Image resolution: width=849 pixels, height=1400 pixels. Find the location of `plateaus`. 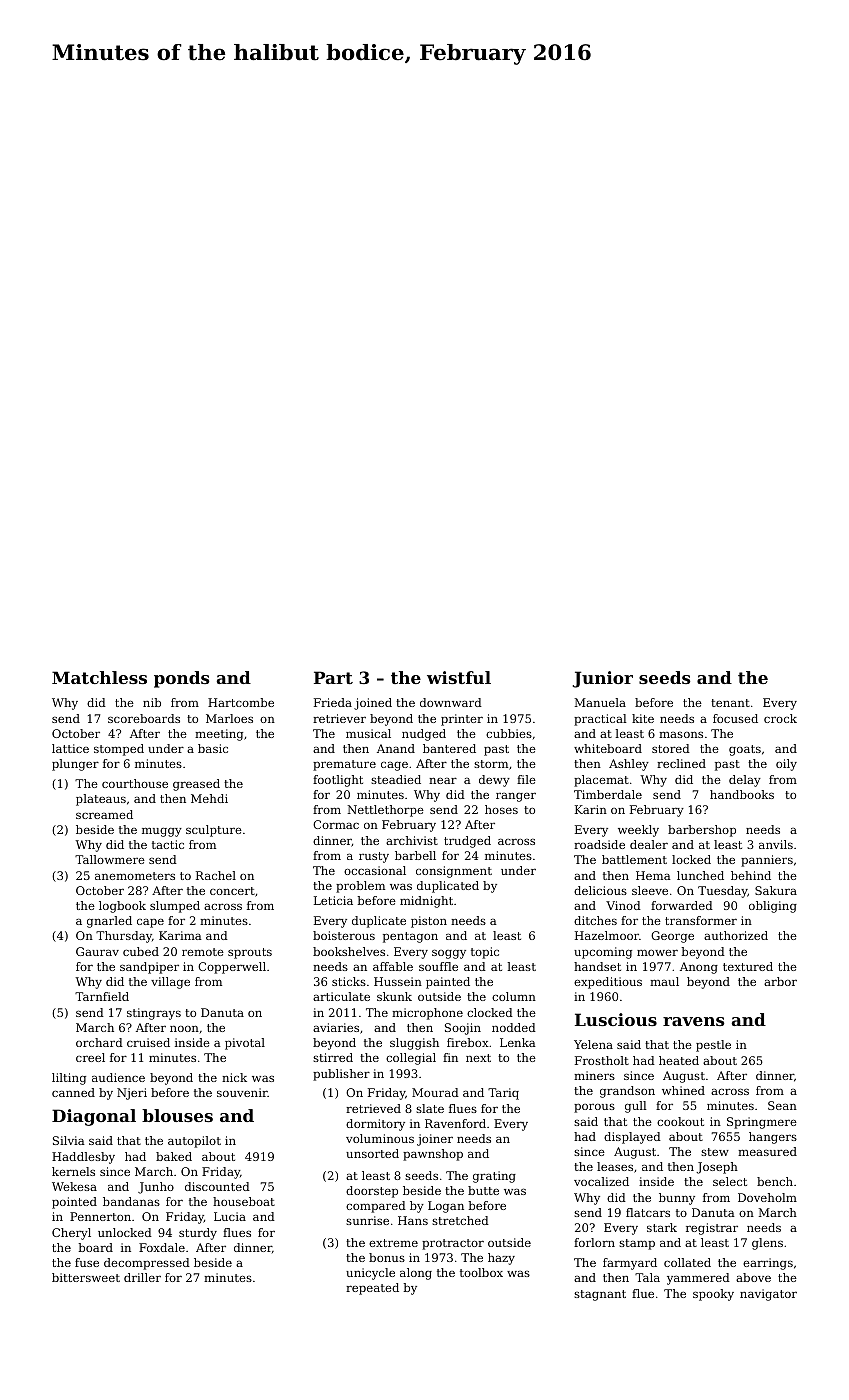

plateaus is located at coordinates (101, 800).
